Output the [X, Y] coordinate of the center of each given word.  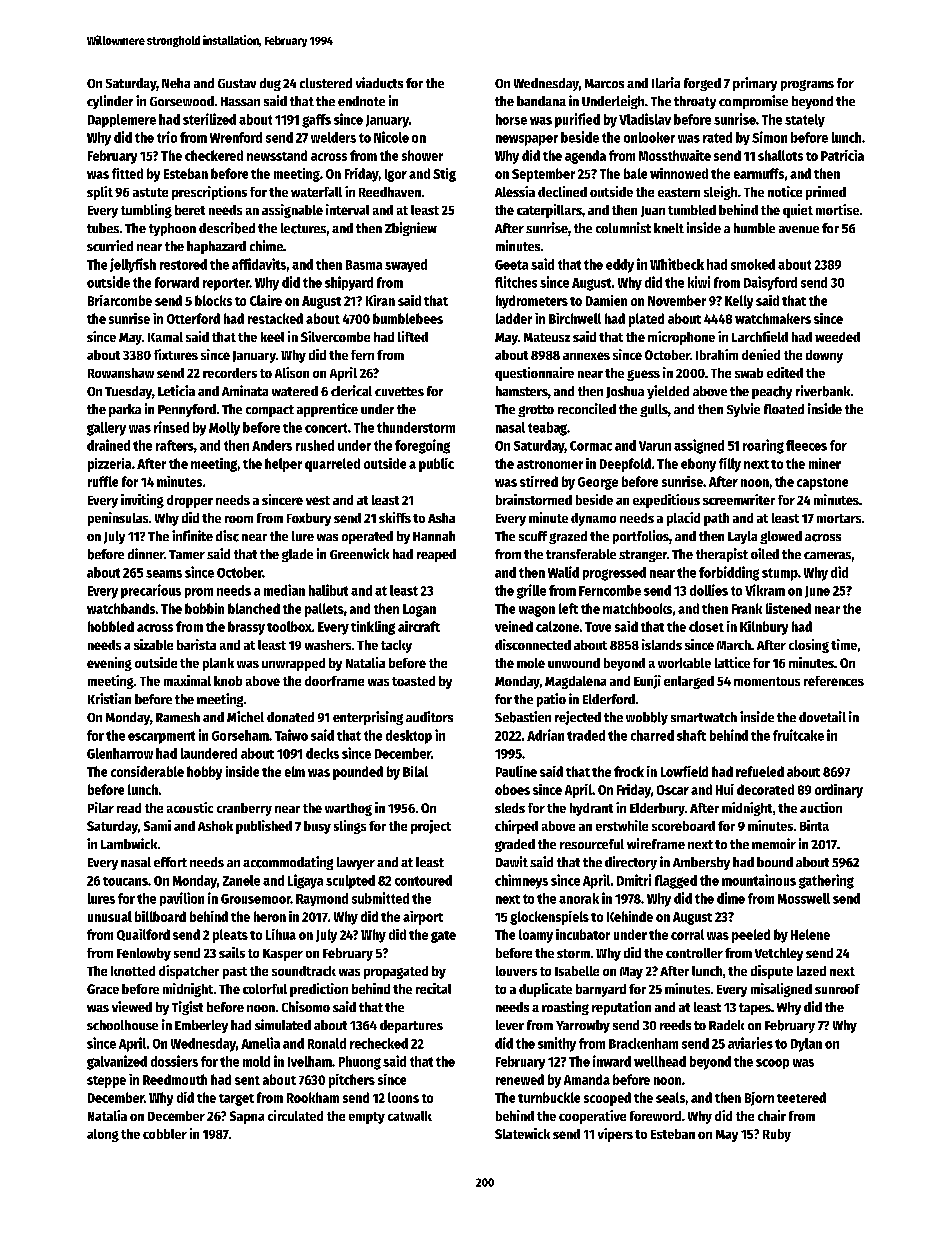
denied [761, 354]
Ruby [777, 1135]
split [100, 193]
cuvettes [399, 391]
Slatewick [522, 1133]
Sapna [247, 1117]
